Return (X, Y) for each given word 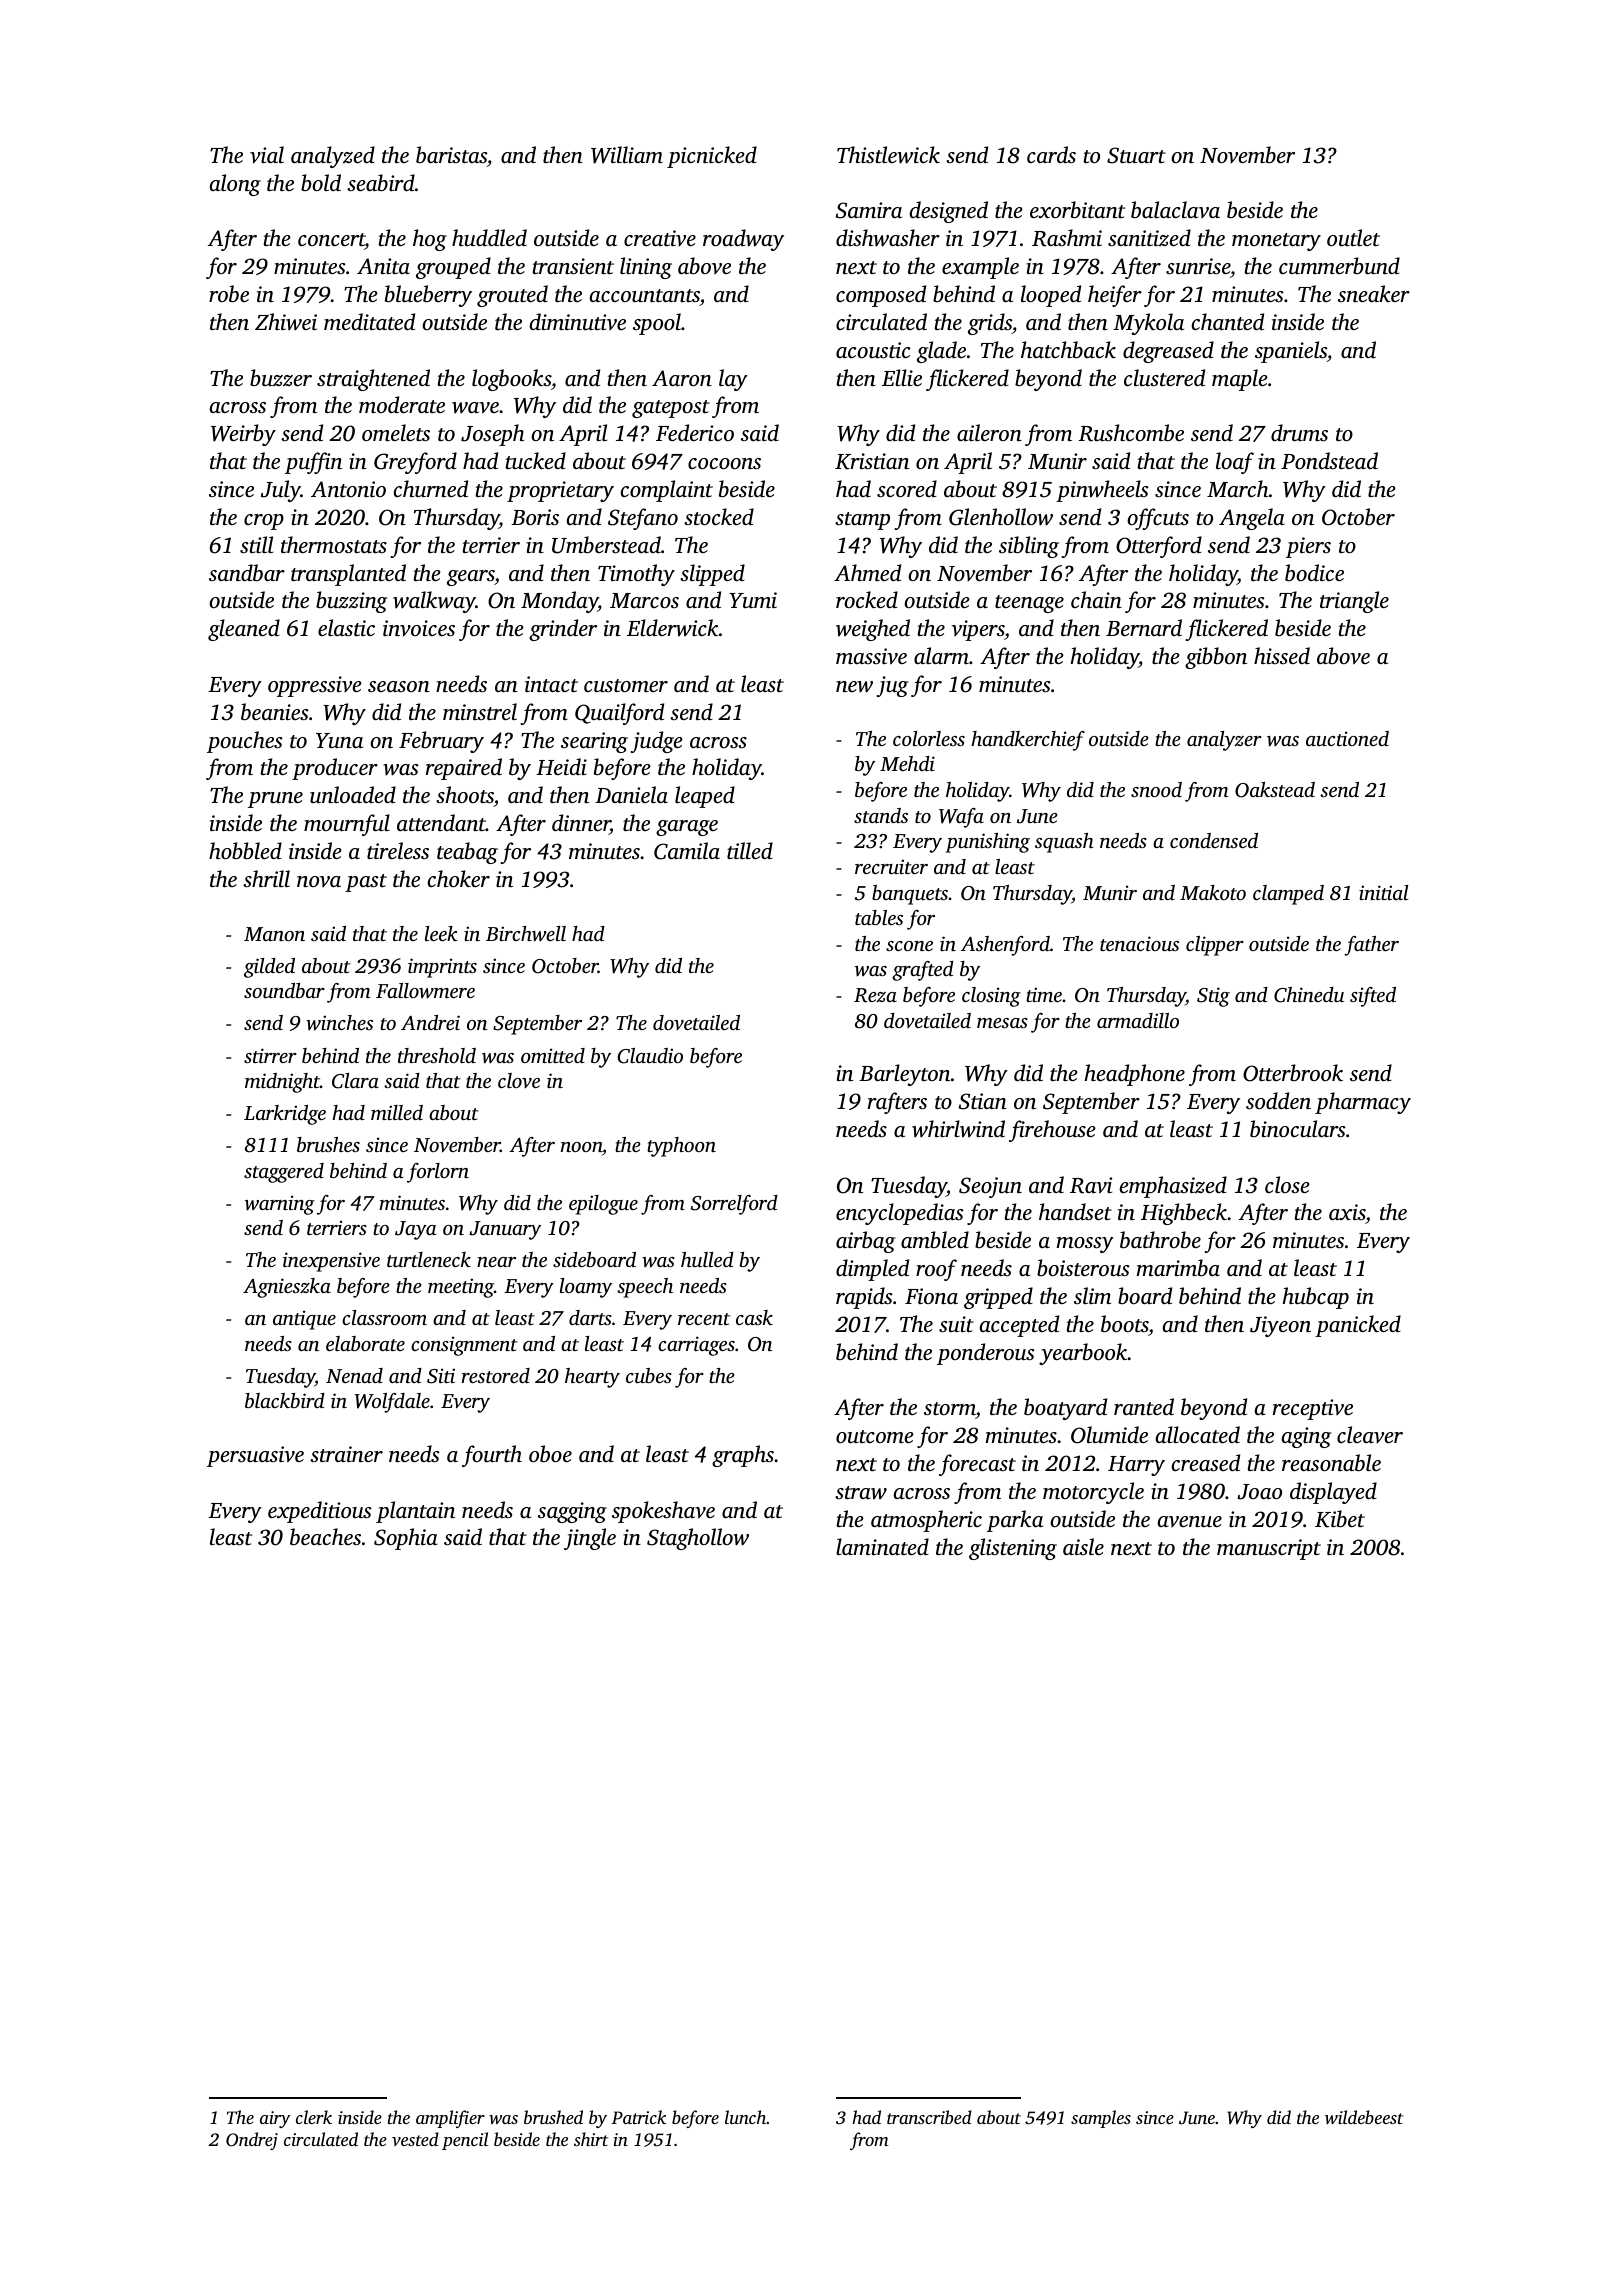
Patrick (639, 2117)
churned (431, 488)
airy (275, 2119)
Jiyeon (1280, 1326)
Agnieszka (287, 1288)
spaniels (1291, 352)
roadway (743, 240)
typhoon (681, 1147)
